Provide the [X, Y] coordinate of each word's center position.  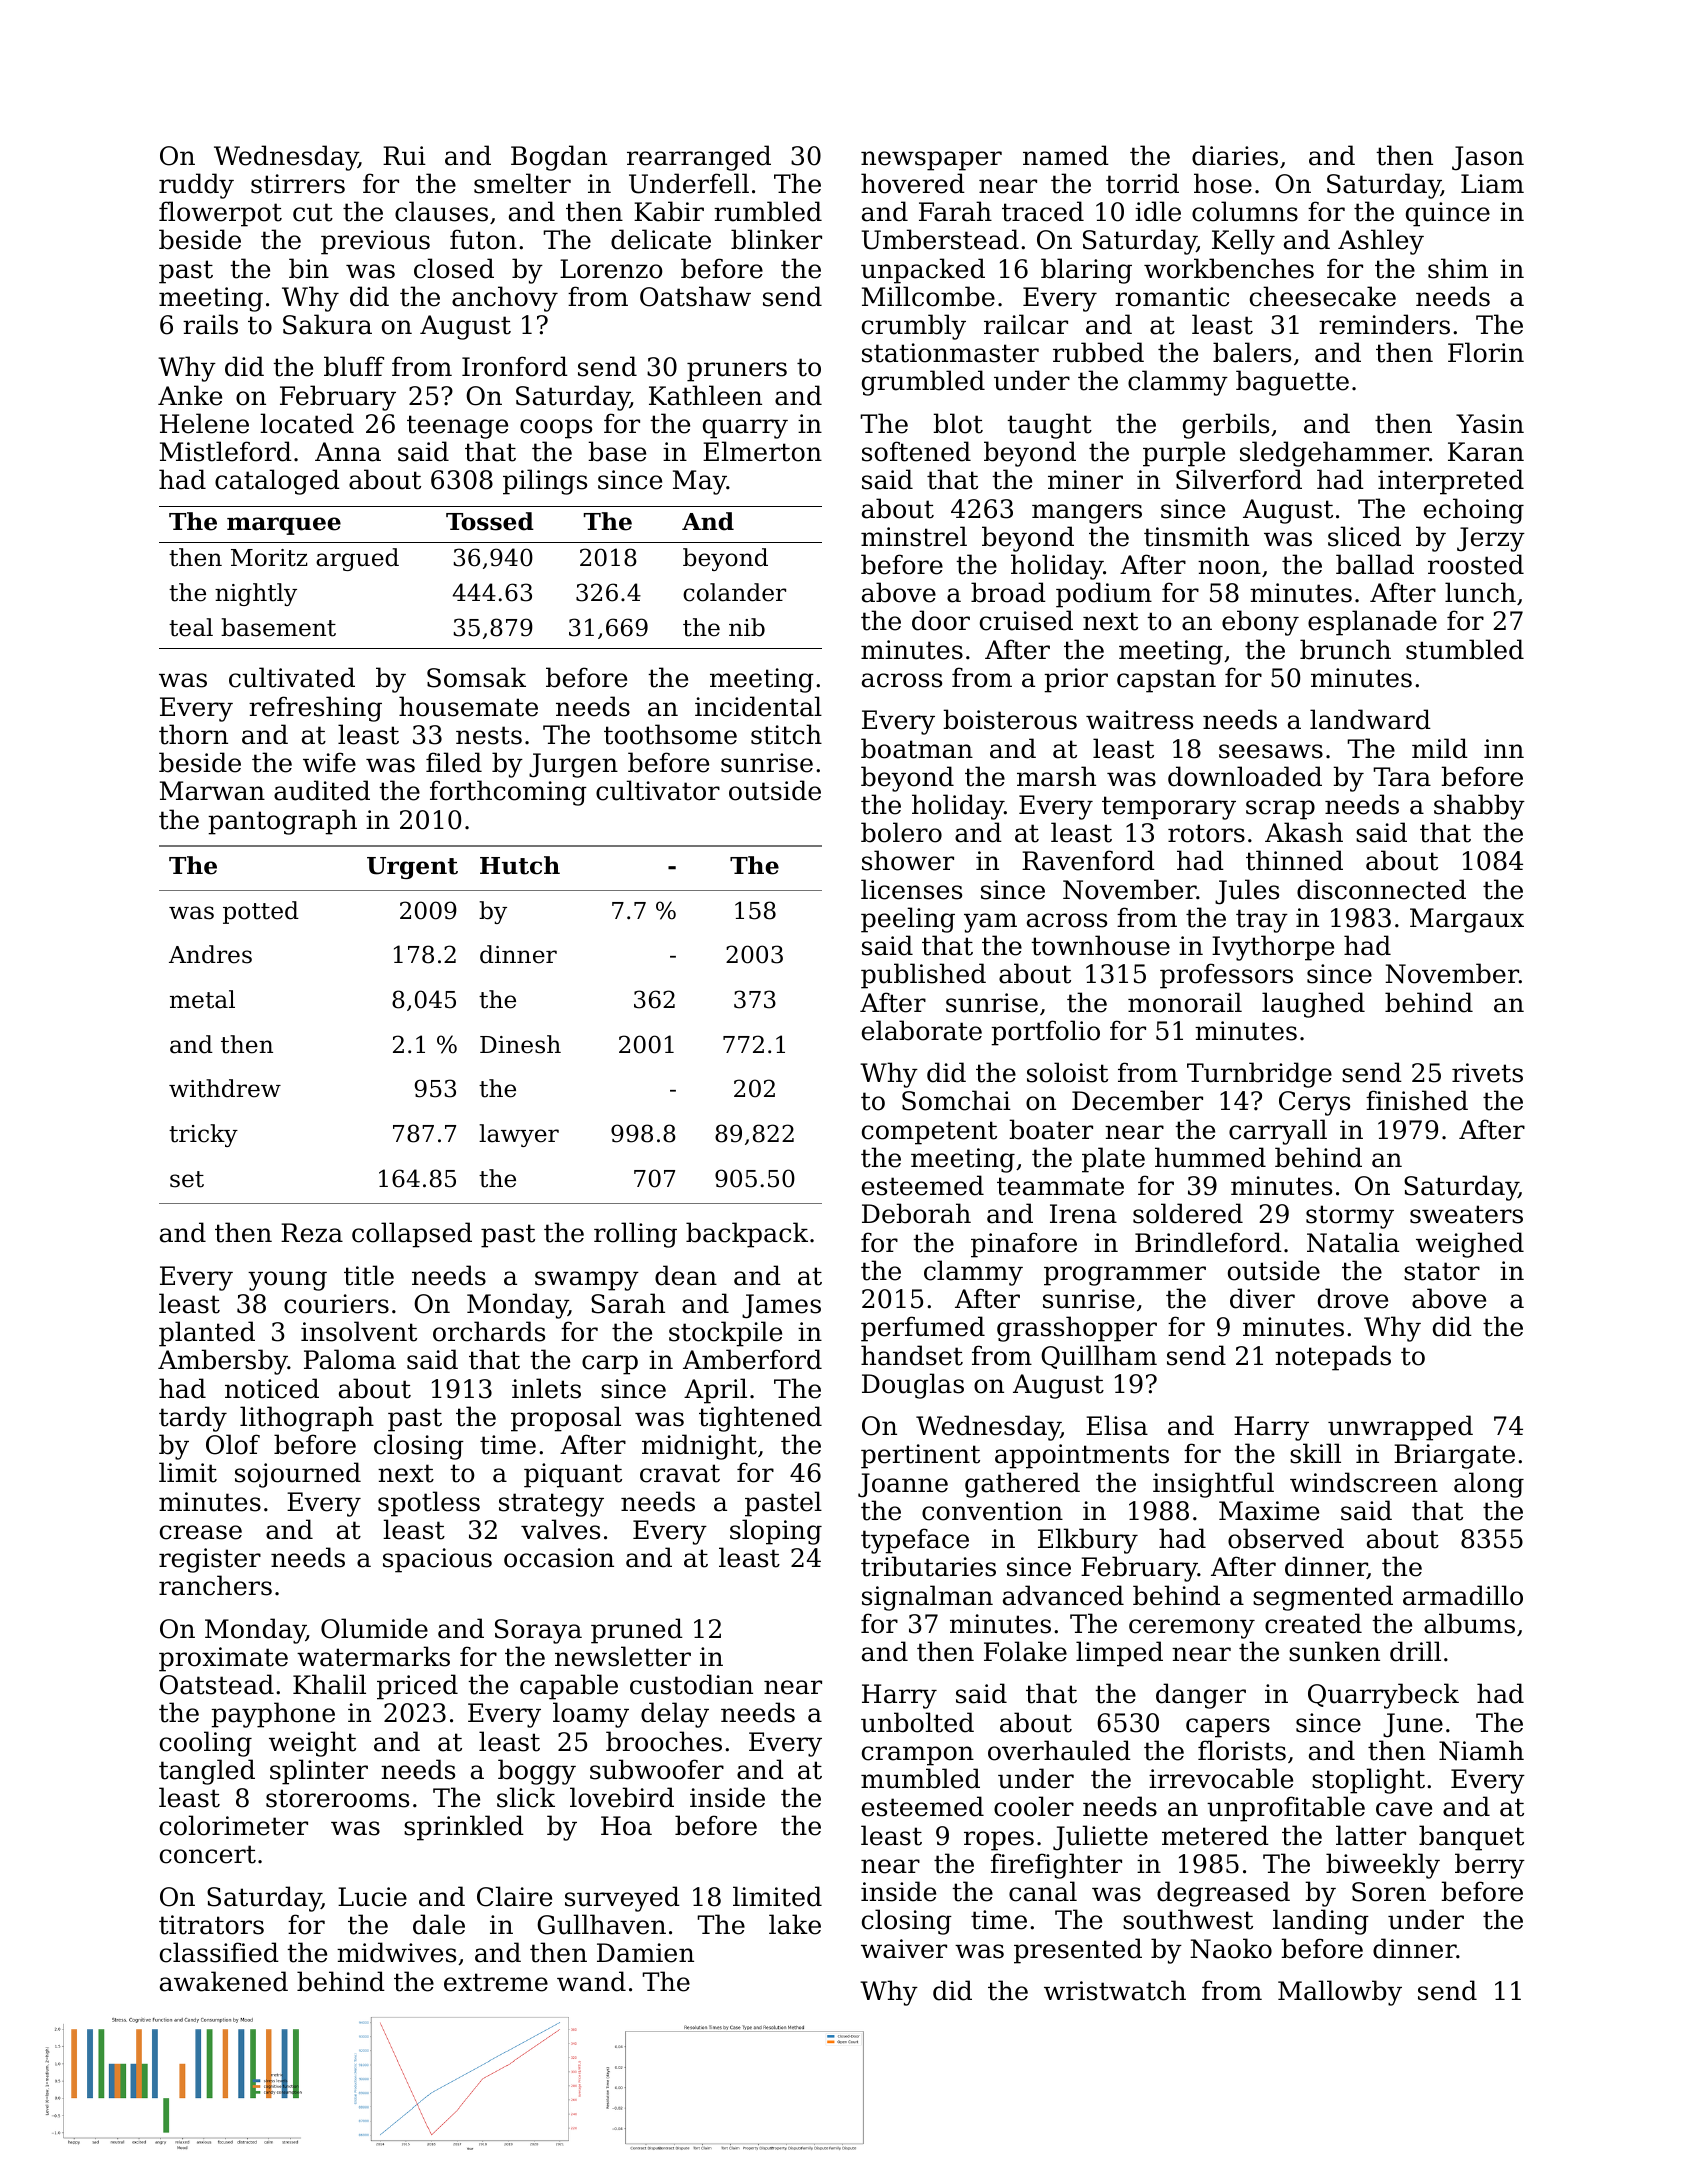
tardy [193, 1419]
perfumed [923, 1329]
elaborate [922, 1030]
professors [1226, 976]
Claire [514, 1896]
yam [990, 923]
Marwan [212, 791]
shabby [1479, 807]
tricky [203, 1135]
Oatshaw [695, 296]
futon [483, 239]
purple [1184, 454]
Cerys [1314, 1103]
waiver [904, 1949]
